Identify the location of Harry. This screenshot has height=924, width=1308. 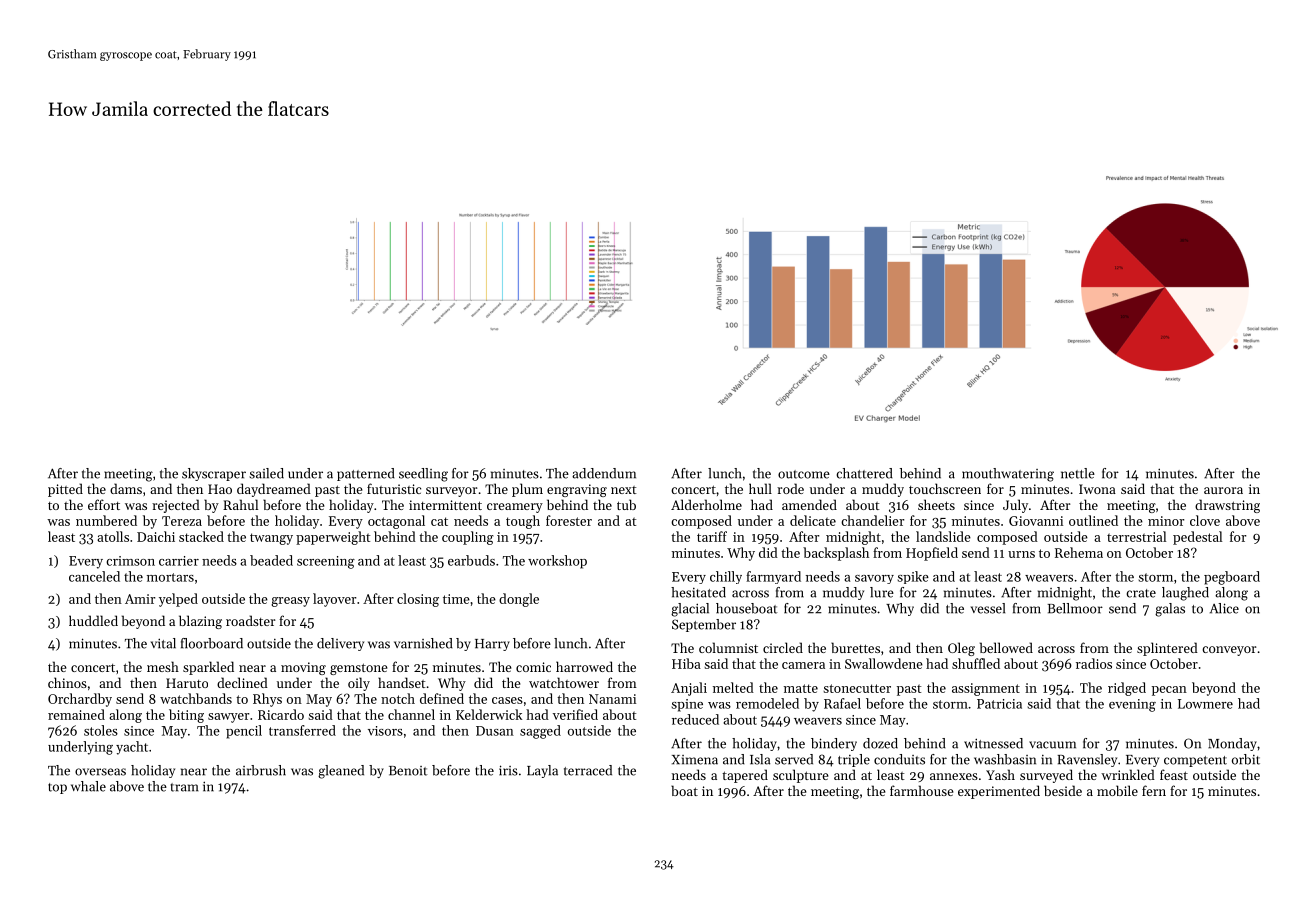
(492, 645).
